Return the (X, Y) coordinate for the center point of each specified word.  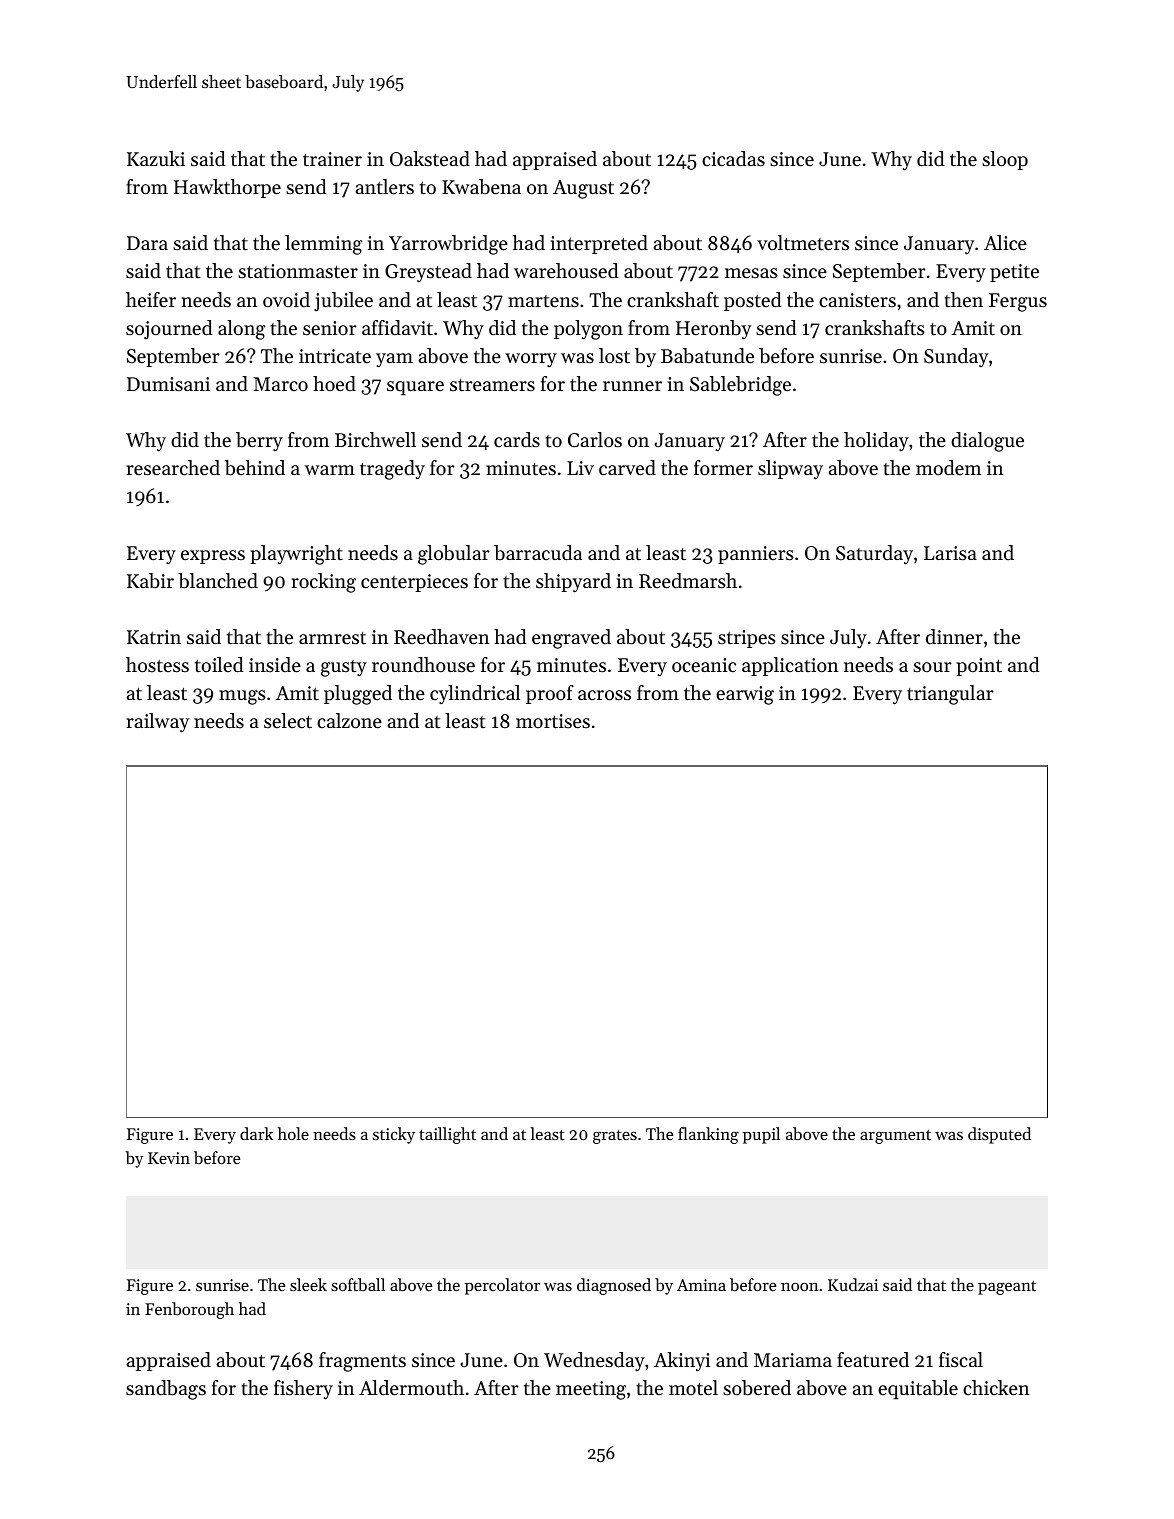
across (604, 695)
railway (157, 722)
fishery (303, 1390)
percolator (502, 1286)
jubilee (343, 302)
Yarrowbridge (448, 245)
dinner (954, 637)
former (723, 468)
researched (173, 468)
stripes (747, 639)
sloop (1005, 160)
